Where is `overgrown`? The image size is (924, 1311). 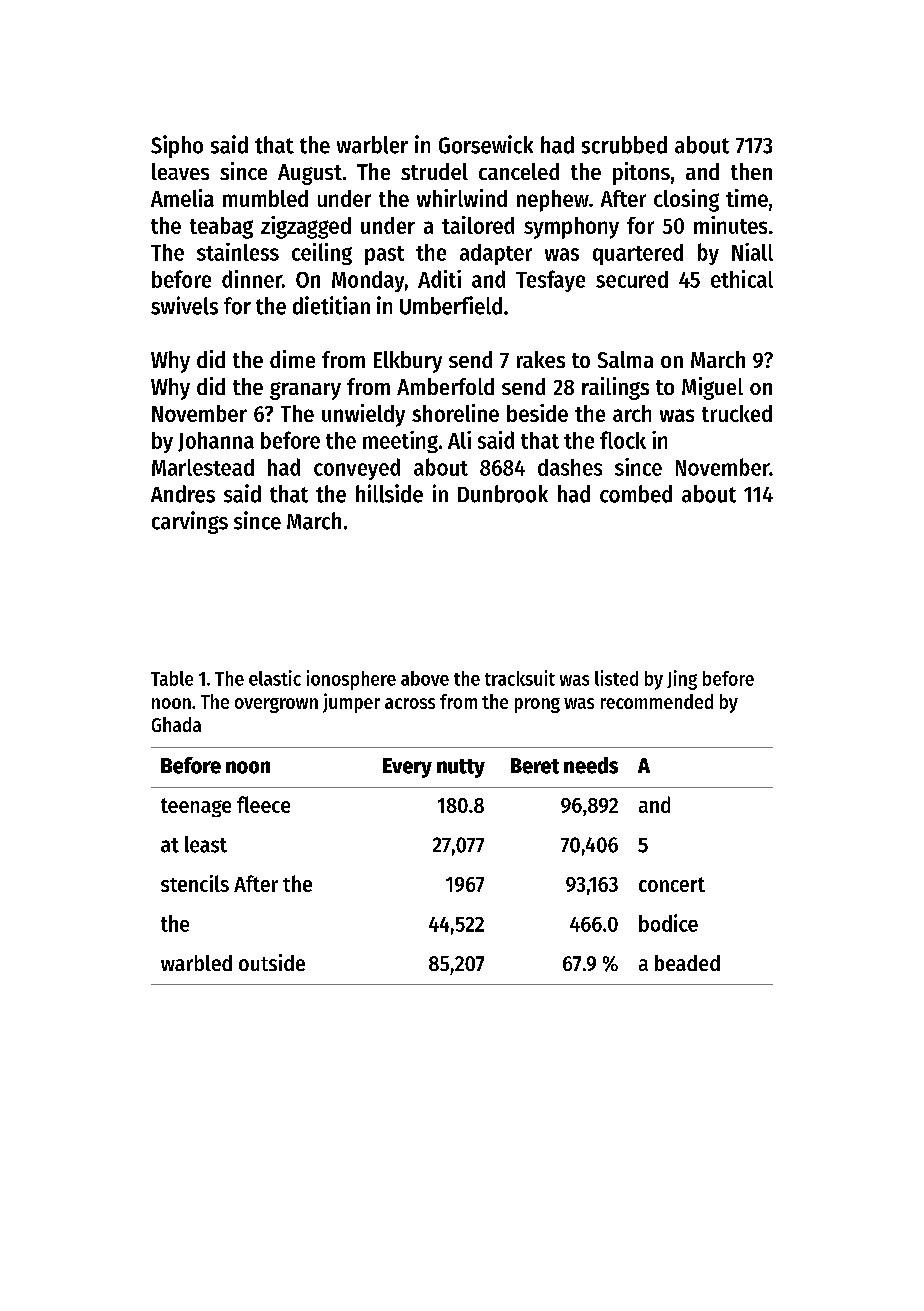
overgrown is located at coordinates (276, 705).
